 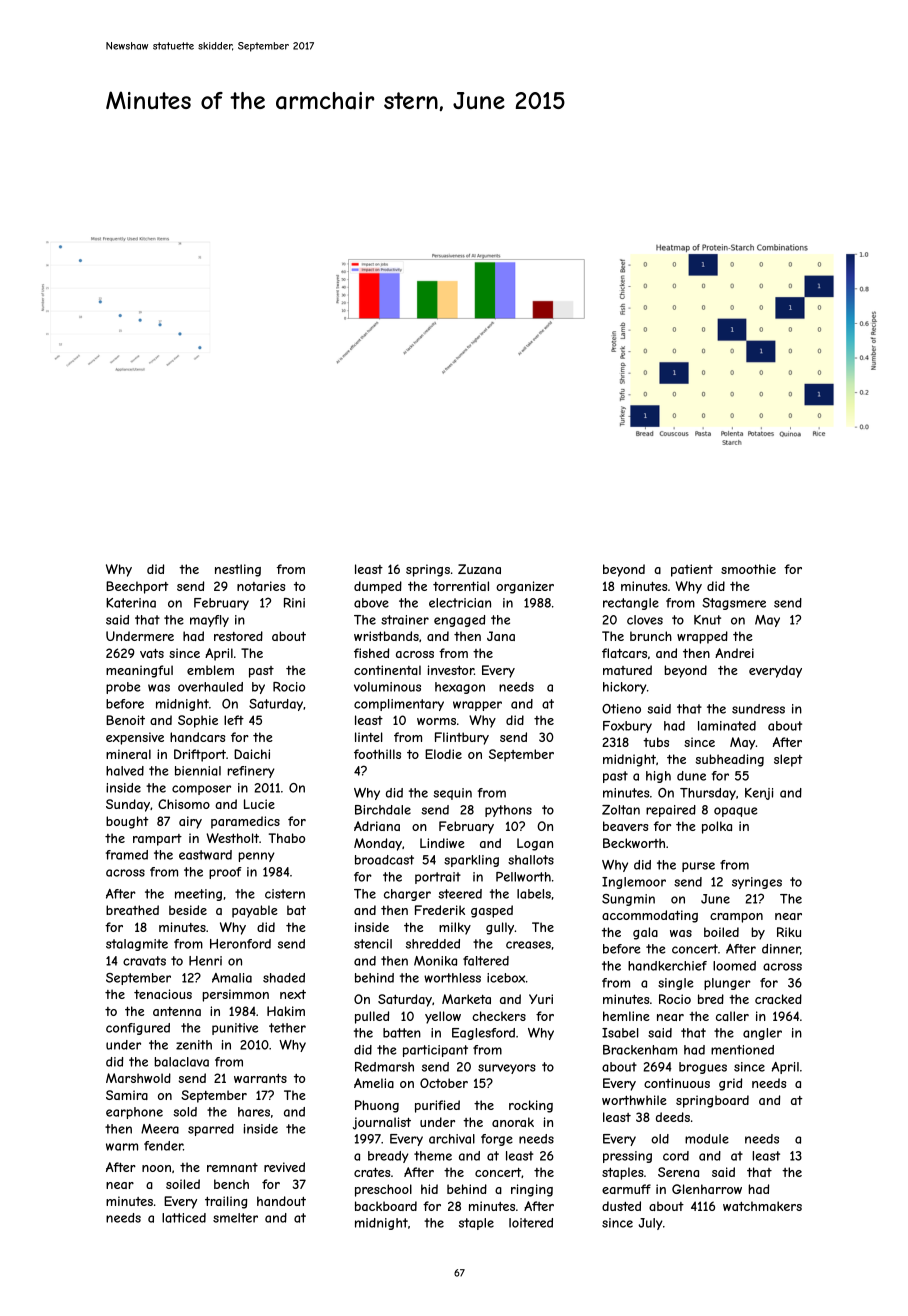 What do you see at coordinates (294, 603) in the screenshot?
I see `Rini` at bounding box center [294, 603].
